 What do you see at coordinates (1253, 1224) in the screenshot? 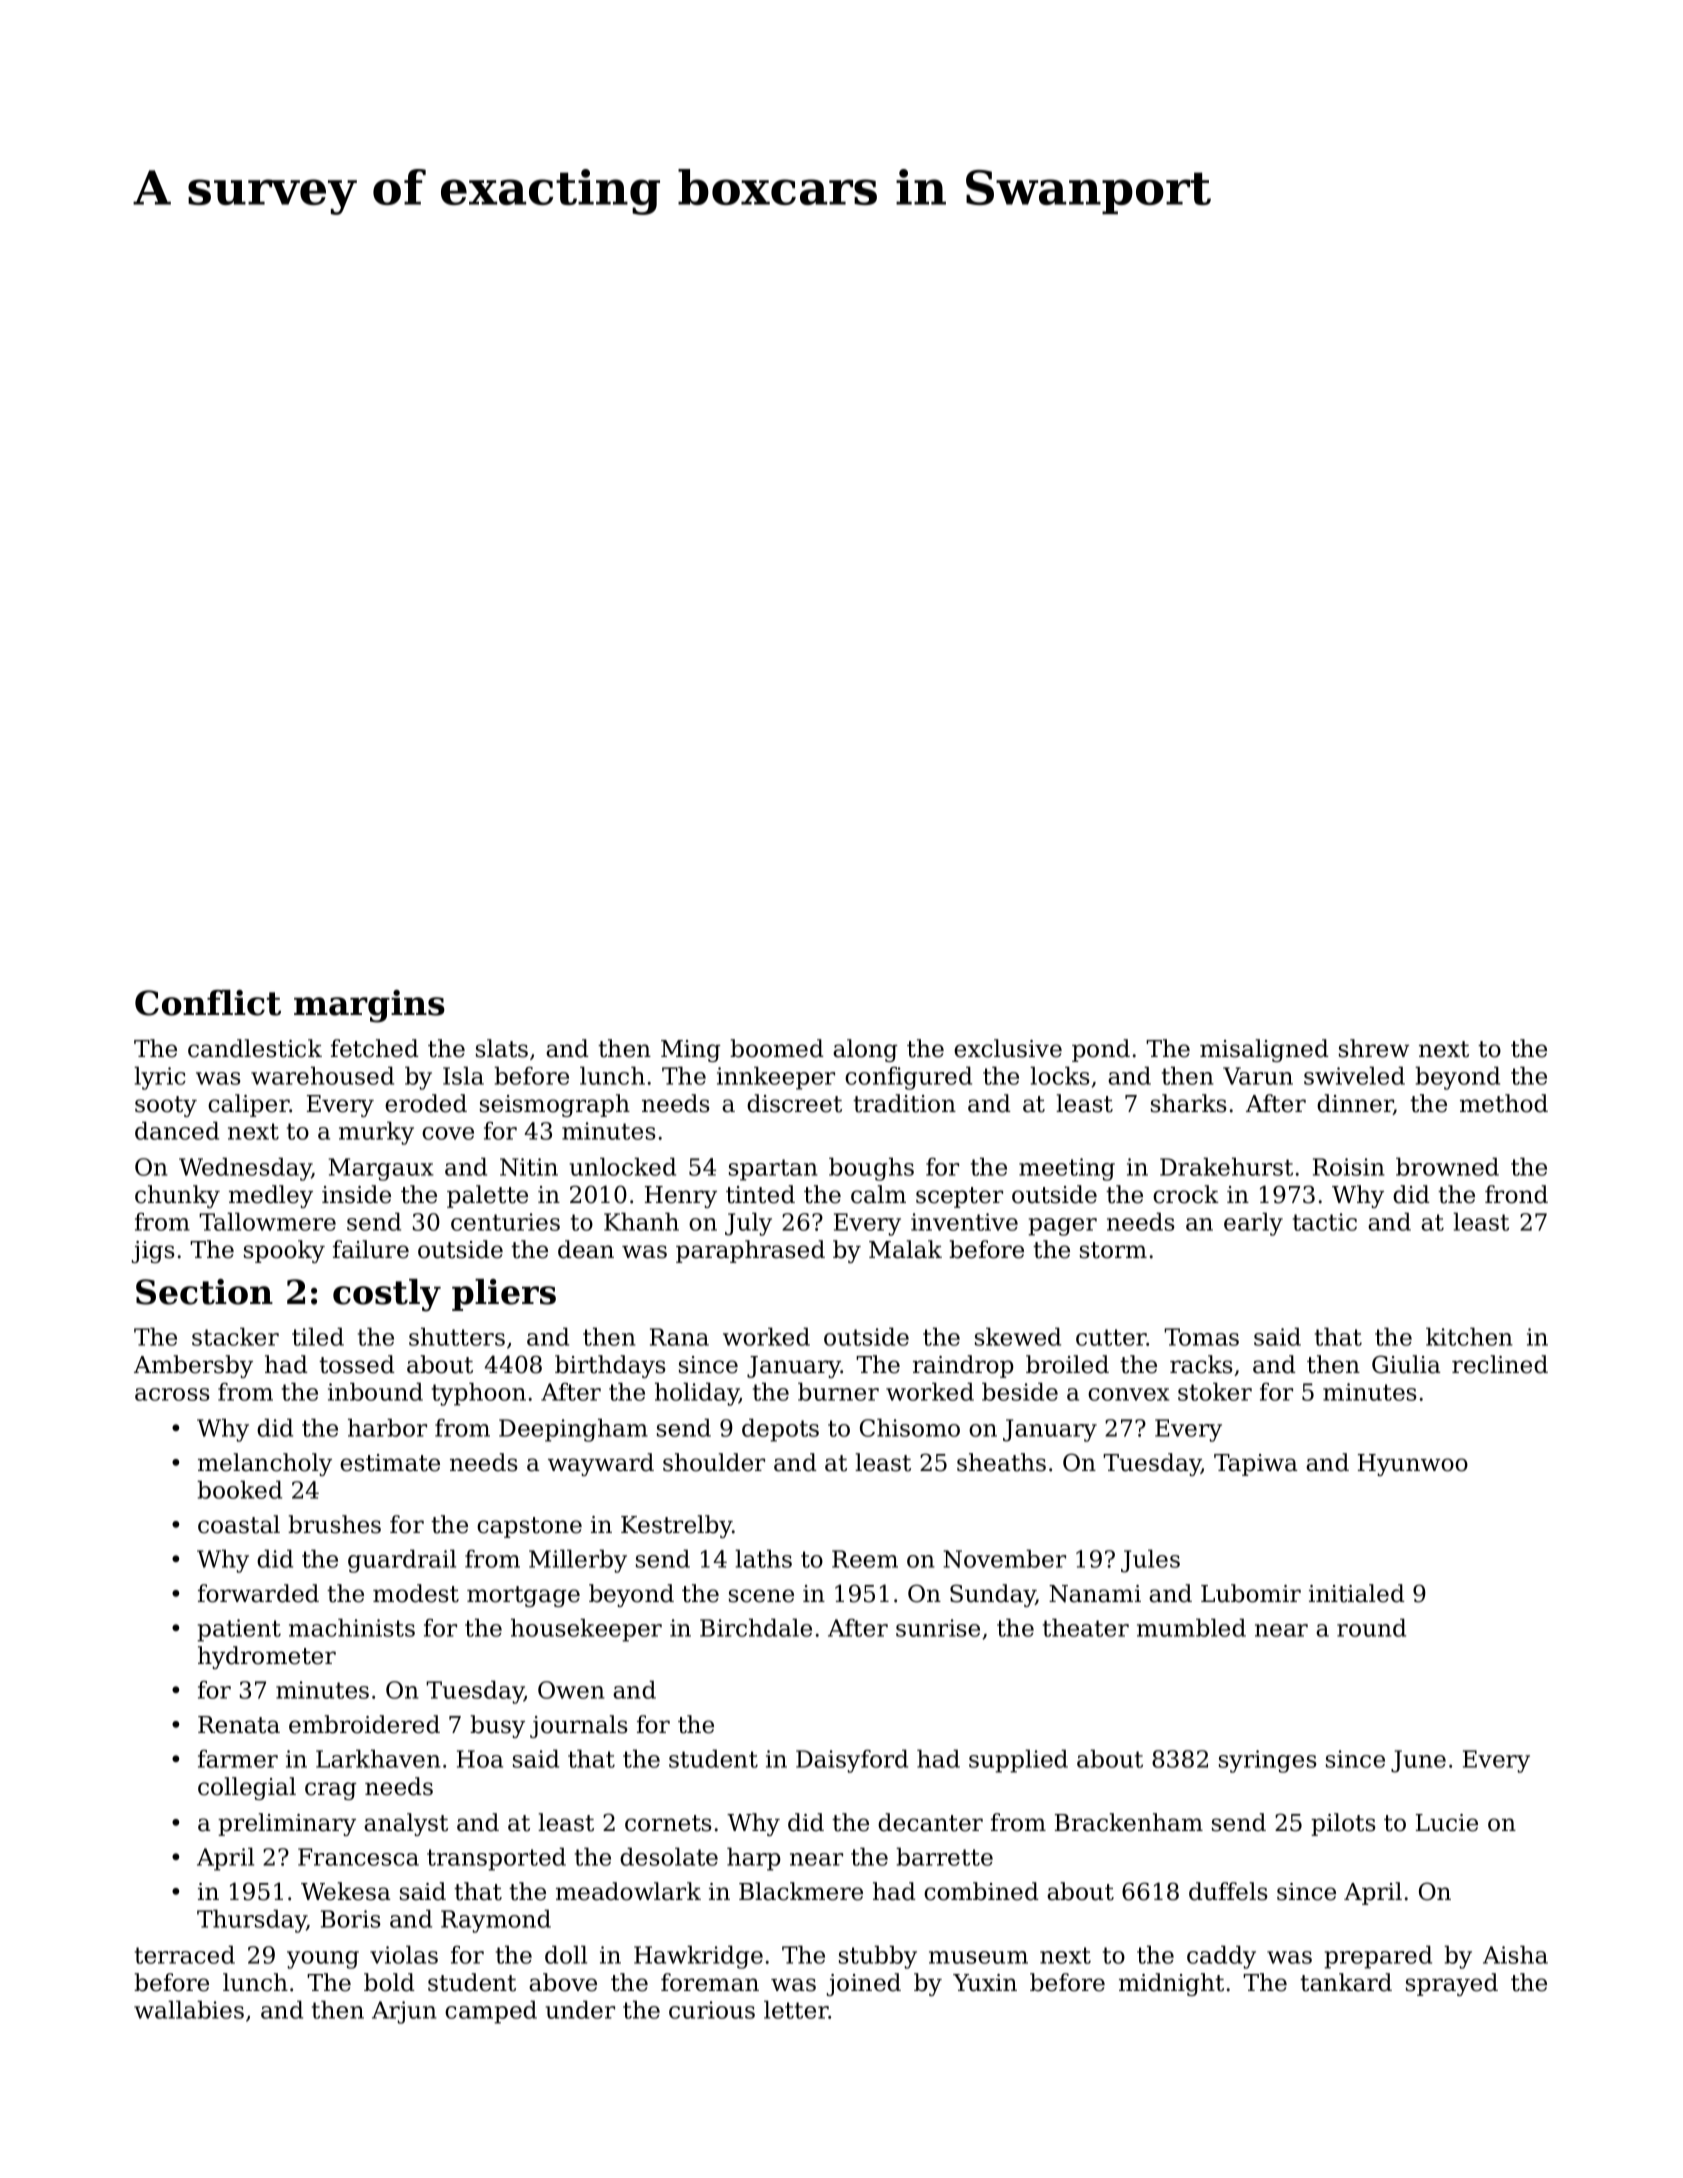
I see `early` at bounding box center [1253, 1224].
